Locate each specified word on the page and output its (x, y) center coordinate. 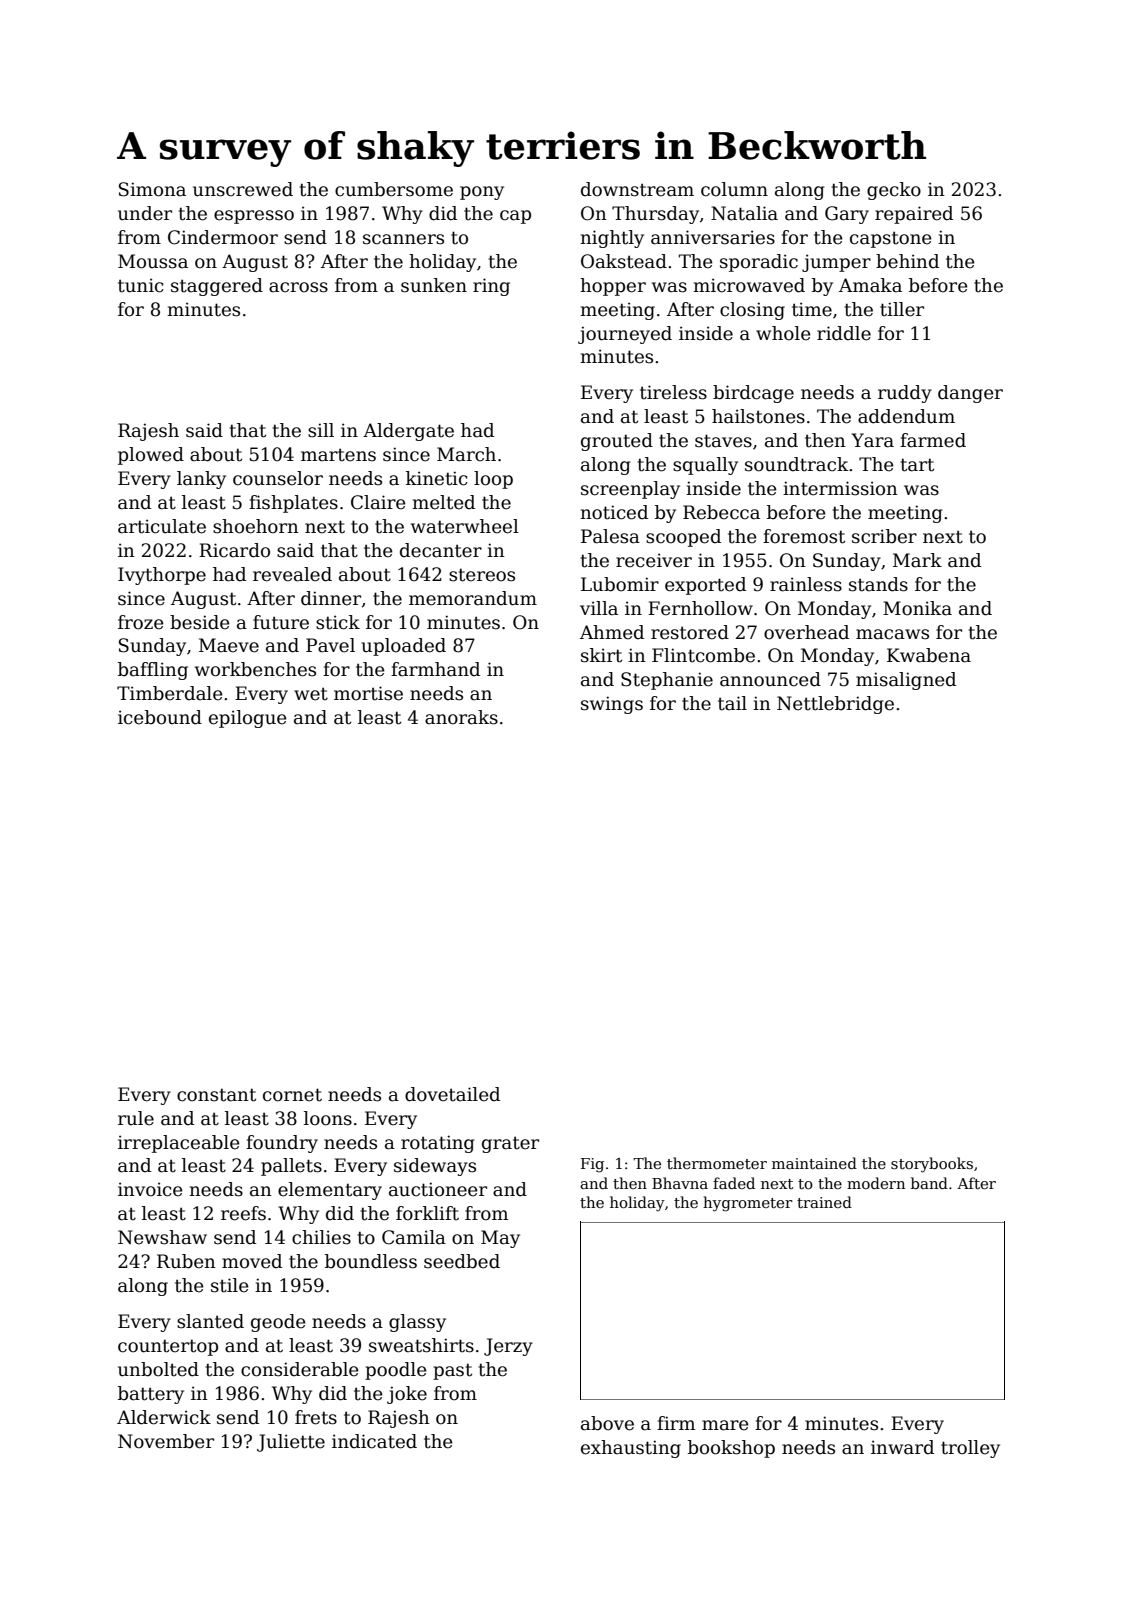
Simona (152, 189)
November (166, 1441)
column (734, 189)
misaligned (906, 681)
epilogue (248, 719)
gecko (894, 191)
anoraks (461, 717)
